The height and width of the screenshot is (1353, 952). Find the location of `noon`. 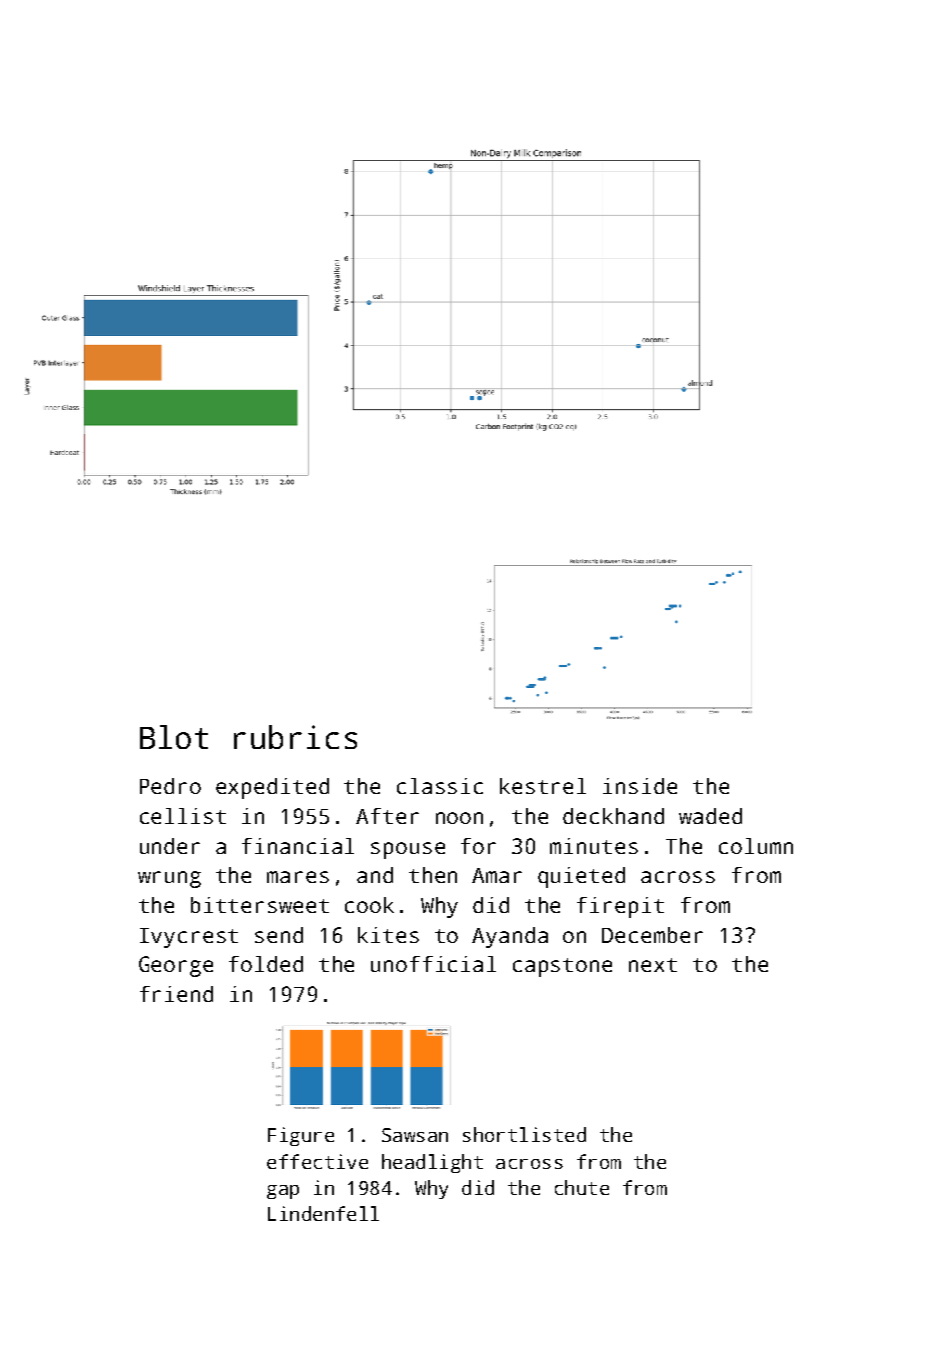

noon is located at coordinates (459, 818).
